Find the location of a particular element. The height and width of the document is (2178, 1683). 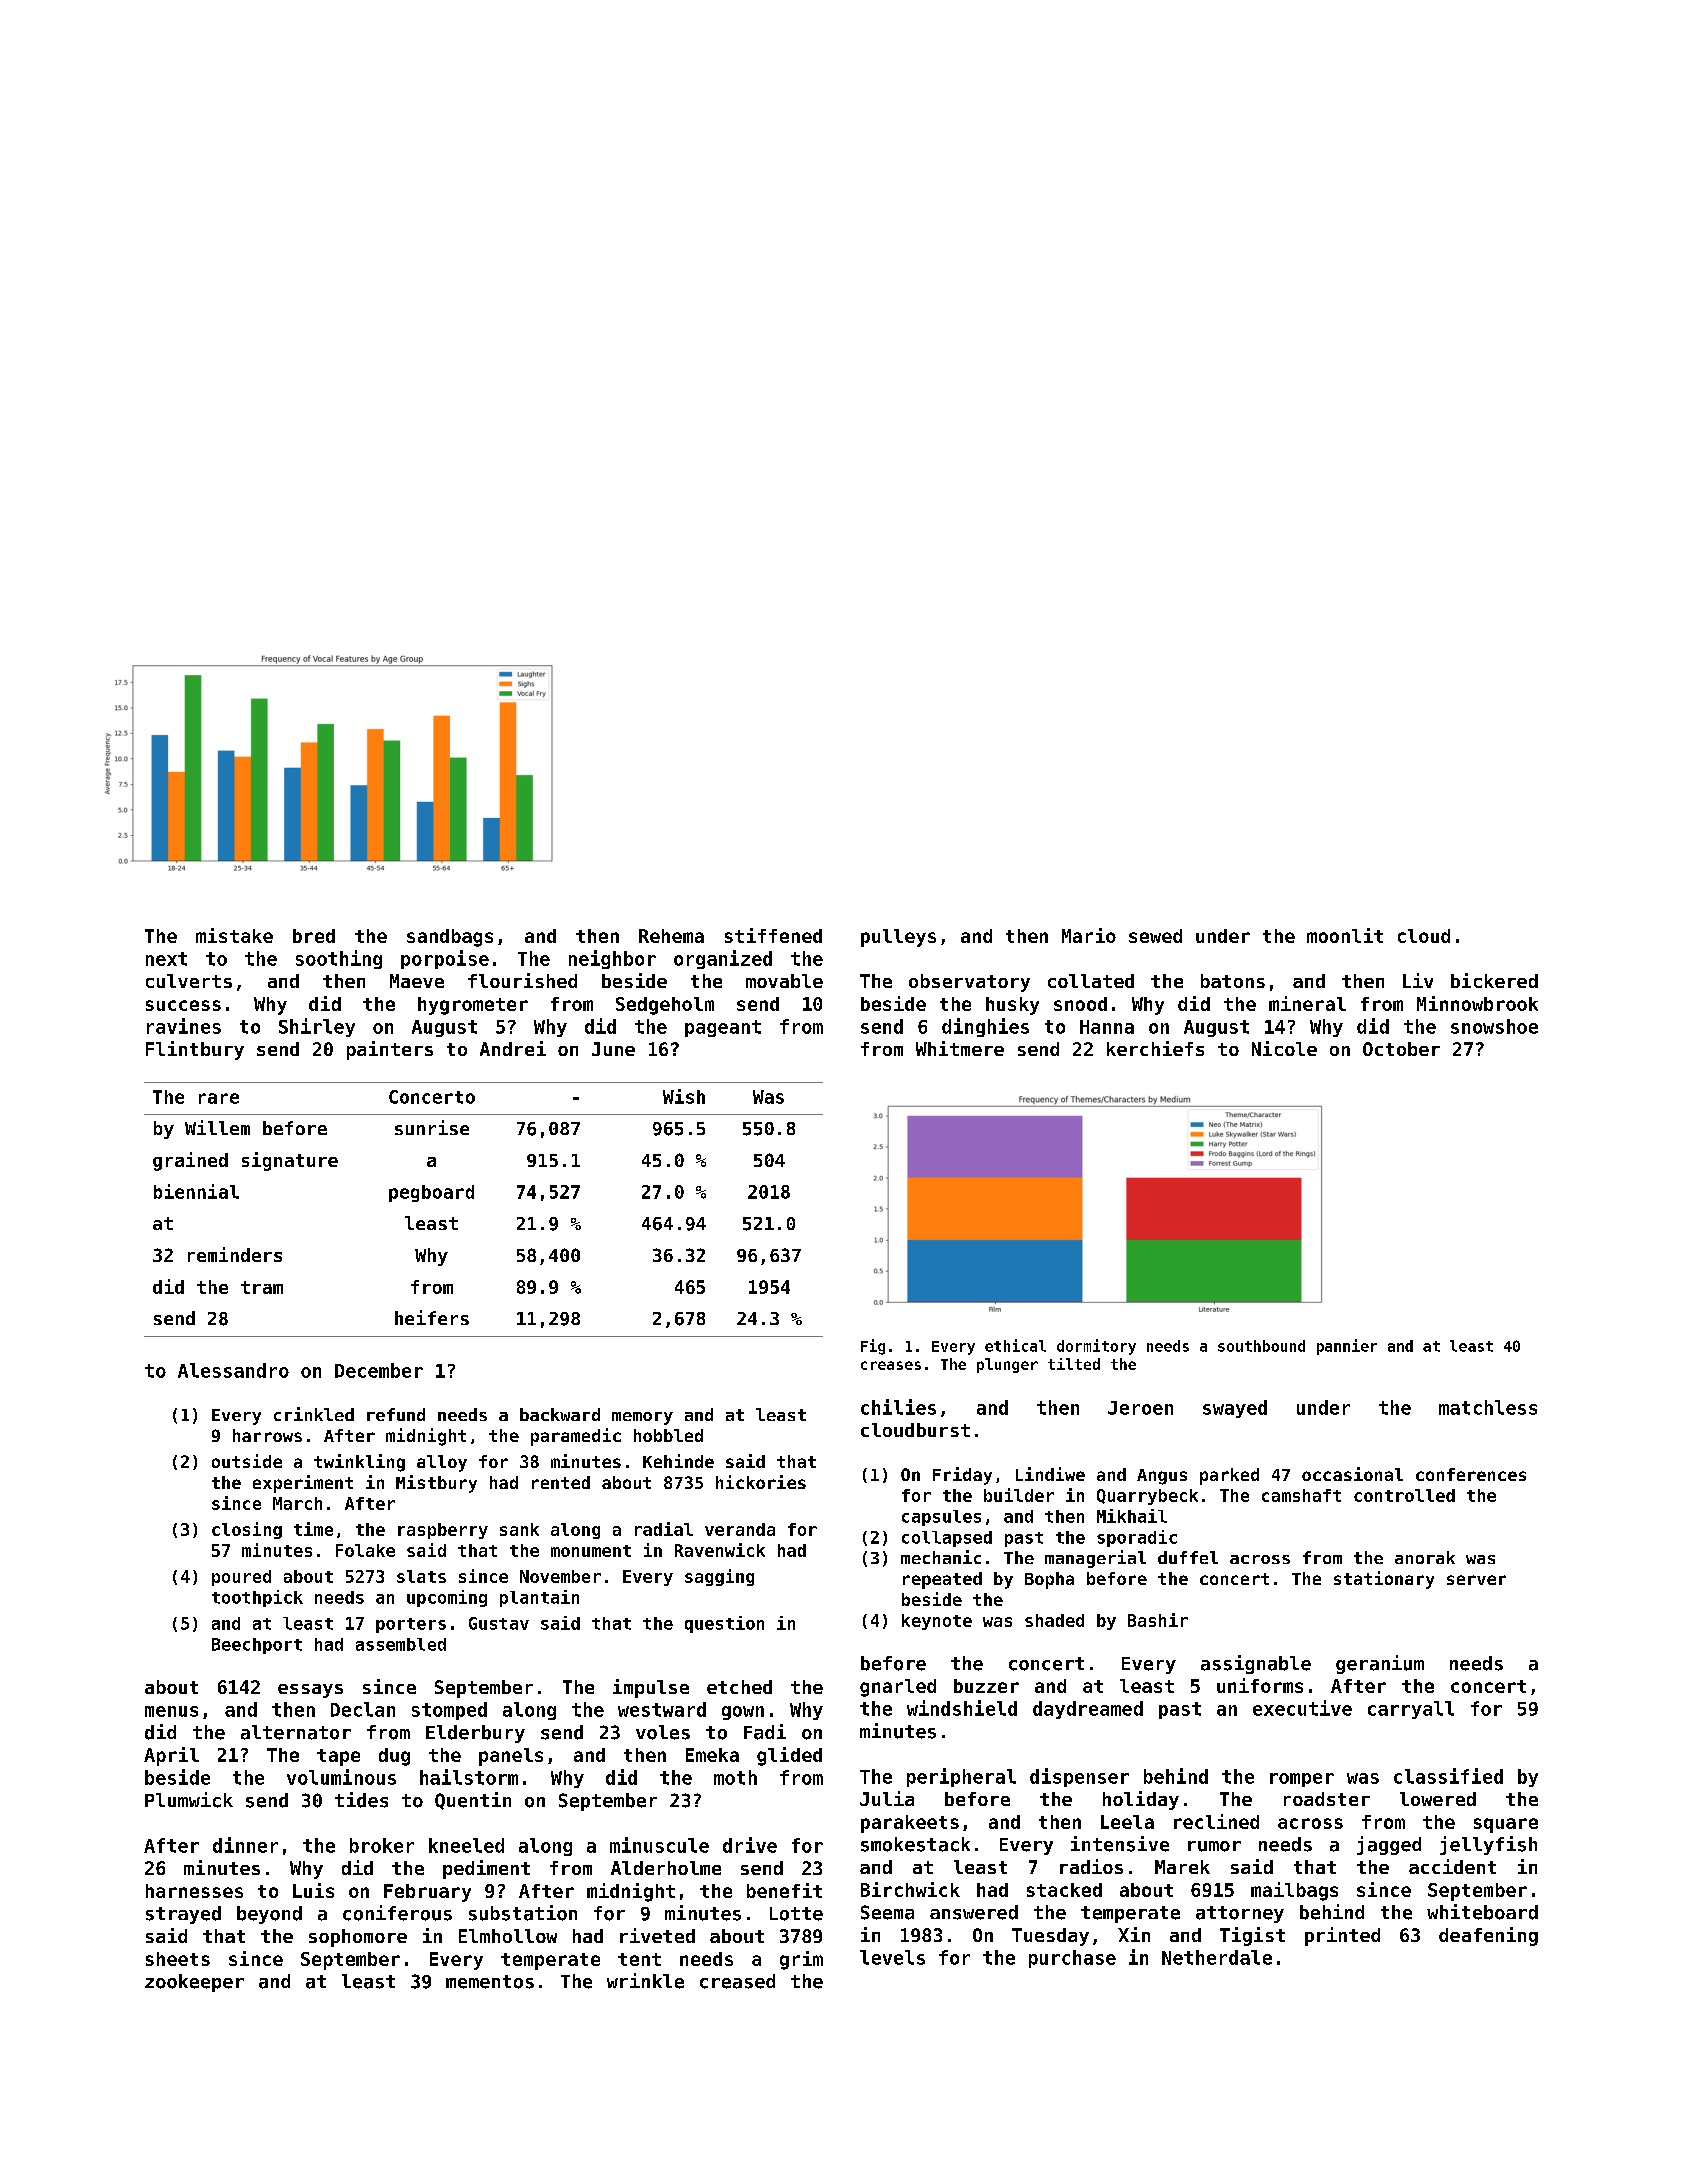

pulleys is located at coordinates (898, 938).
